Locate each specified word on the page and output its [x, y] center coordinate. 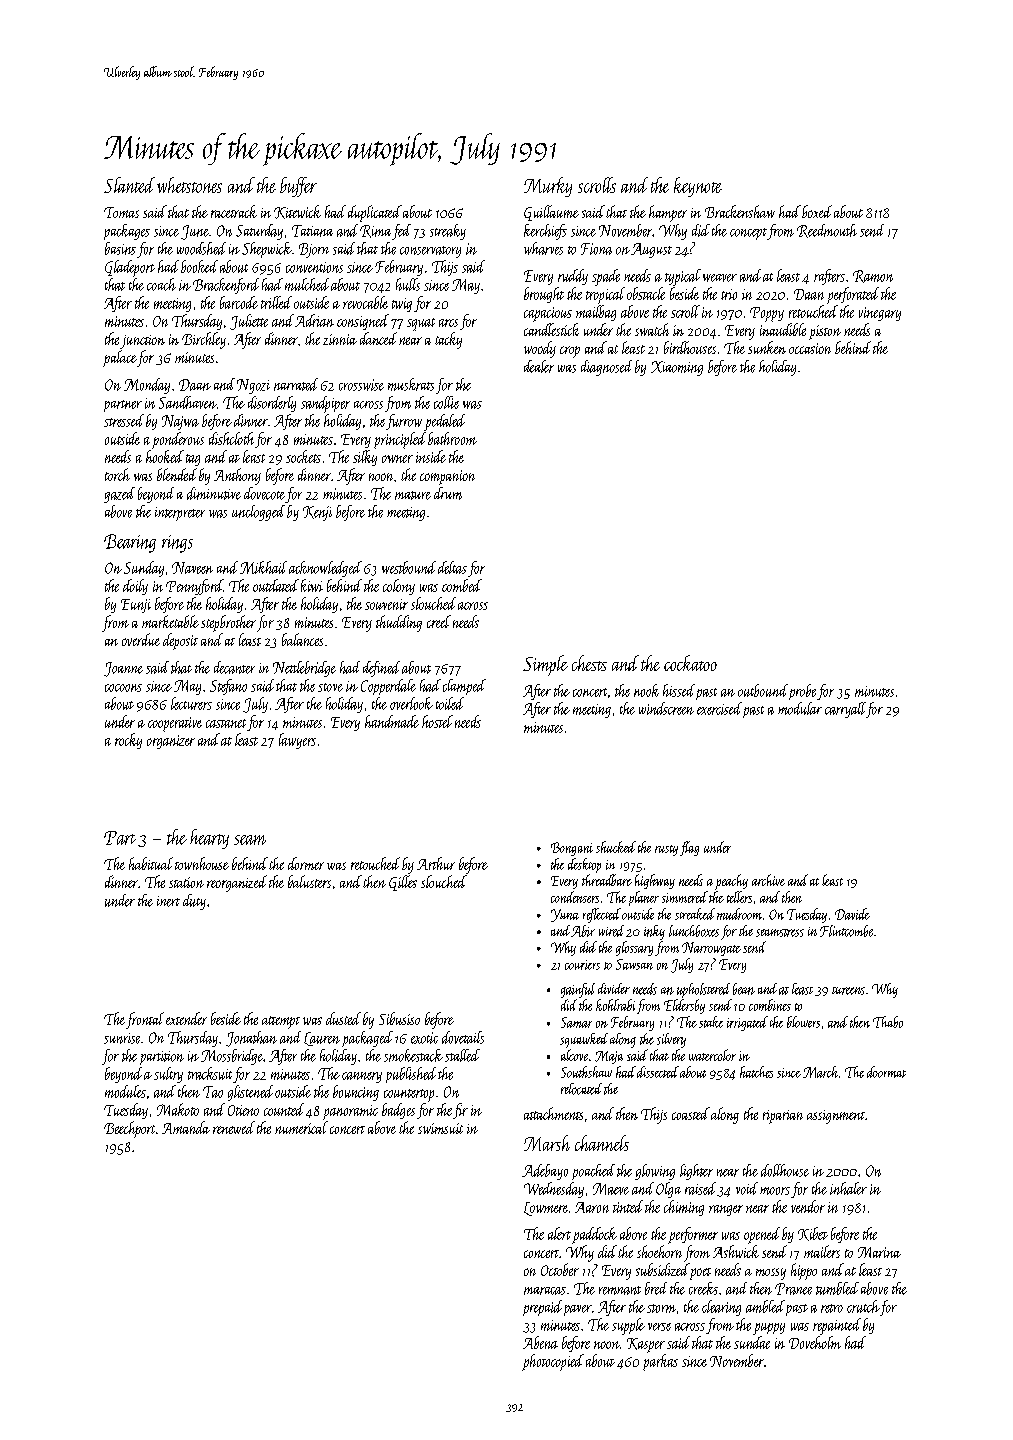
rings [177, 544]
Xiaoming [677, 368]
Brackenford [226, 286]
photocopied [553, 1362]
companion [447, 477]
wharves [543, 248]
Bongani [572, 849]
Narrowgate [711, 949]
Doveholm [815, 1342]
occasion [810, 348]
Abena [540, 1342]
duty [194, 902]
